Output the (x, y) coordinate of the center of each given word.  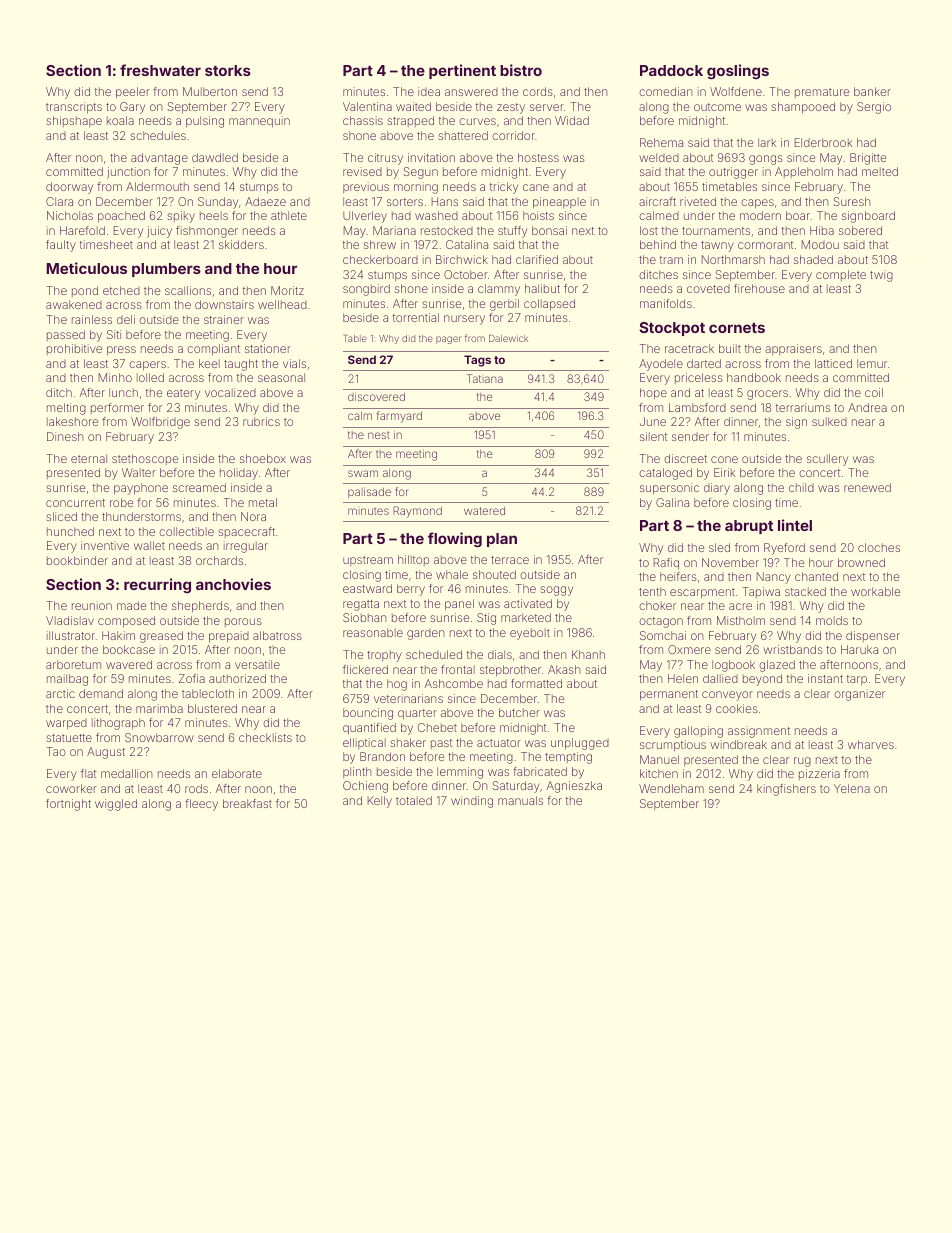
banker (872, 91)
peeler (133, 93)
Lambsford (697, 407)
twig (881, 276)
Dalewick (508, 338)
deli (126, 319)
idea (429, 91)
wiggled (116, 805)
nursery (464, 320)
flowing (455, 539)
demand (101, 693)
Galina (672, 502)
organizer (859, 695)
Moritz (287, 290)
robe (121, 502)
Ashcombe (454, 683)
